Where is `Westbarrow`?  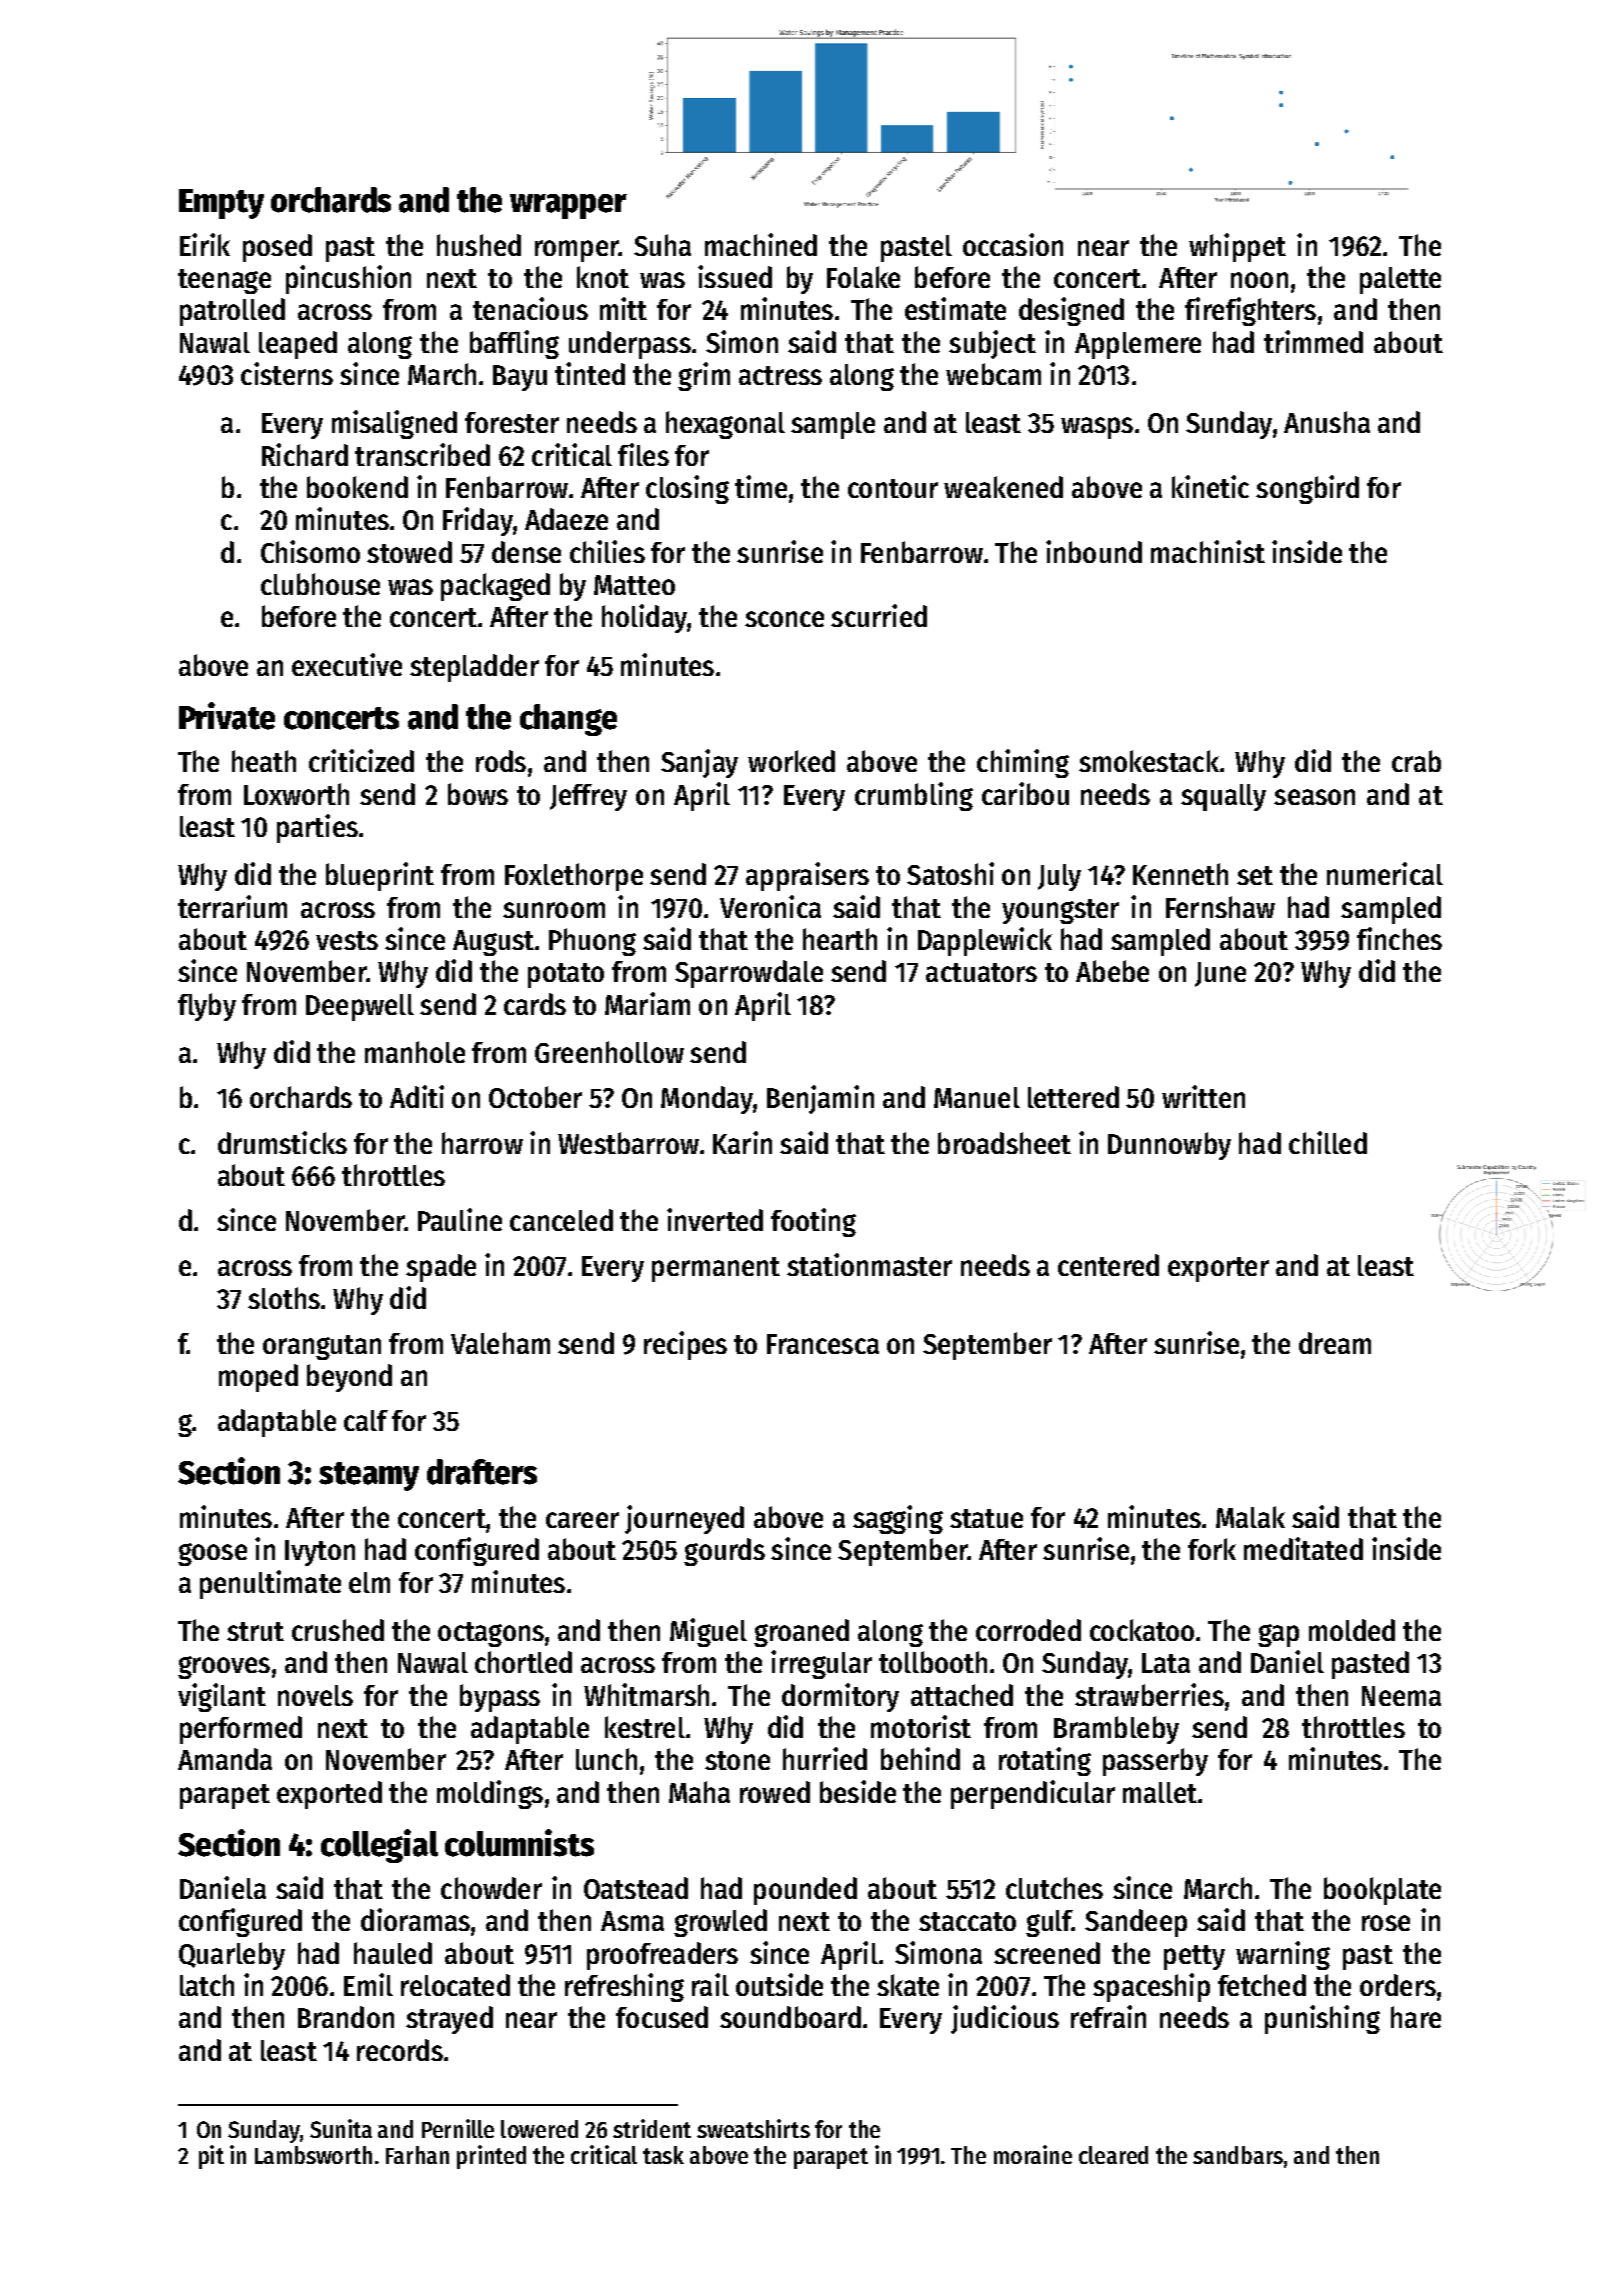 Westbarrow is located at coordinates (628, 1143).
